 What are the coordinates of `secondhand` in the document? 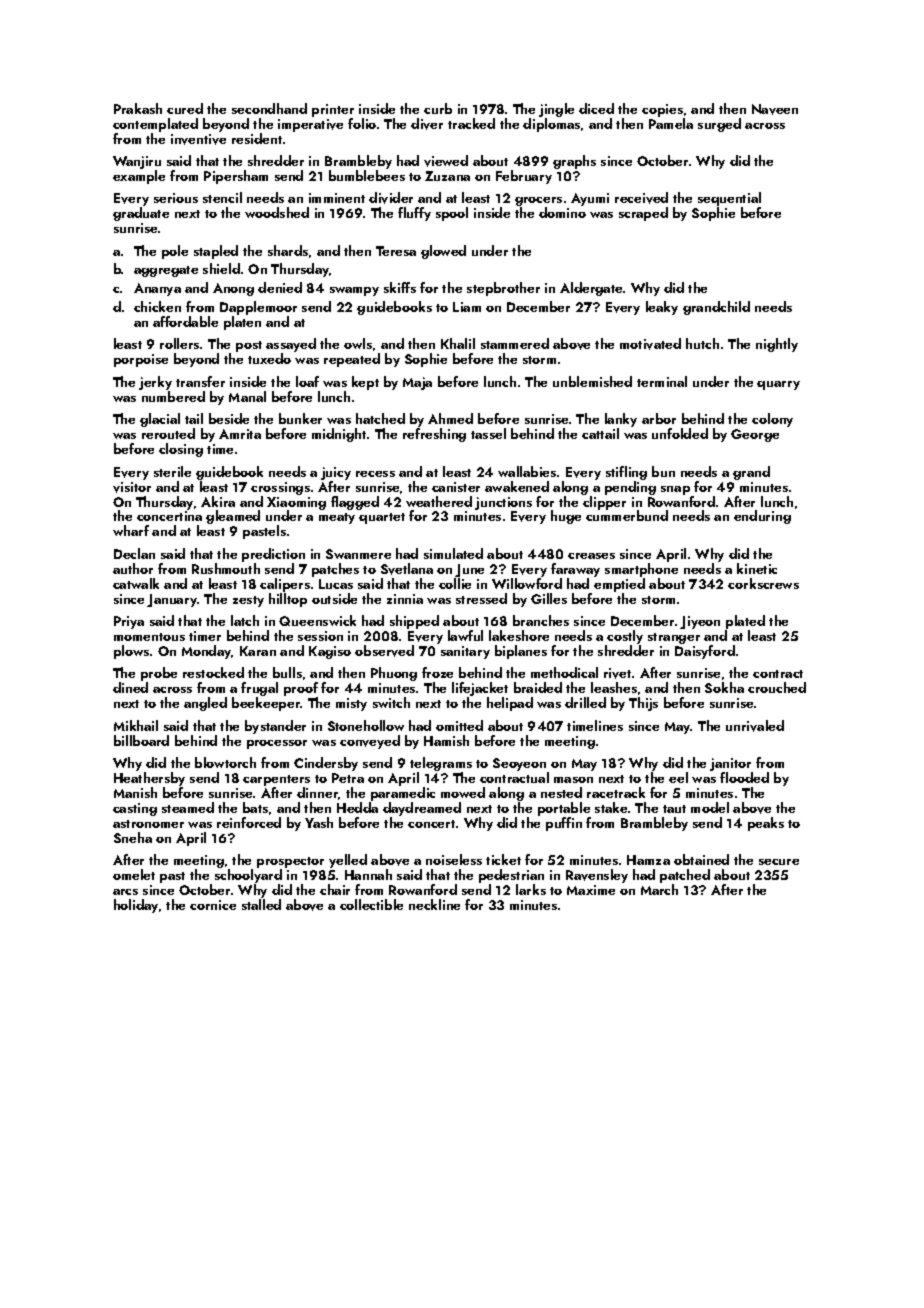 It's located at (269, 108).
